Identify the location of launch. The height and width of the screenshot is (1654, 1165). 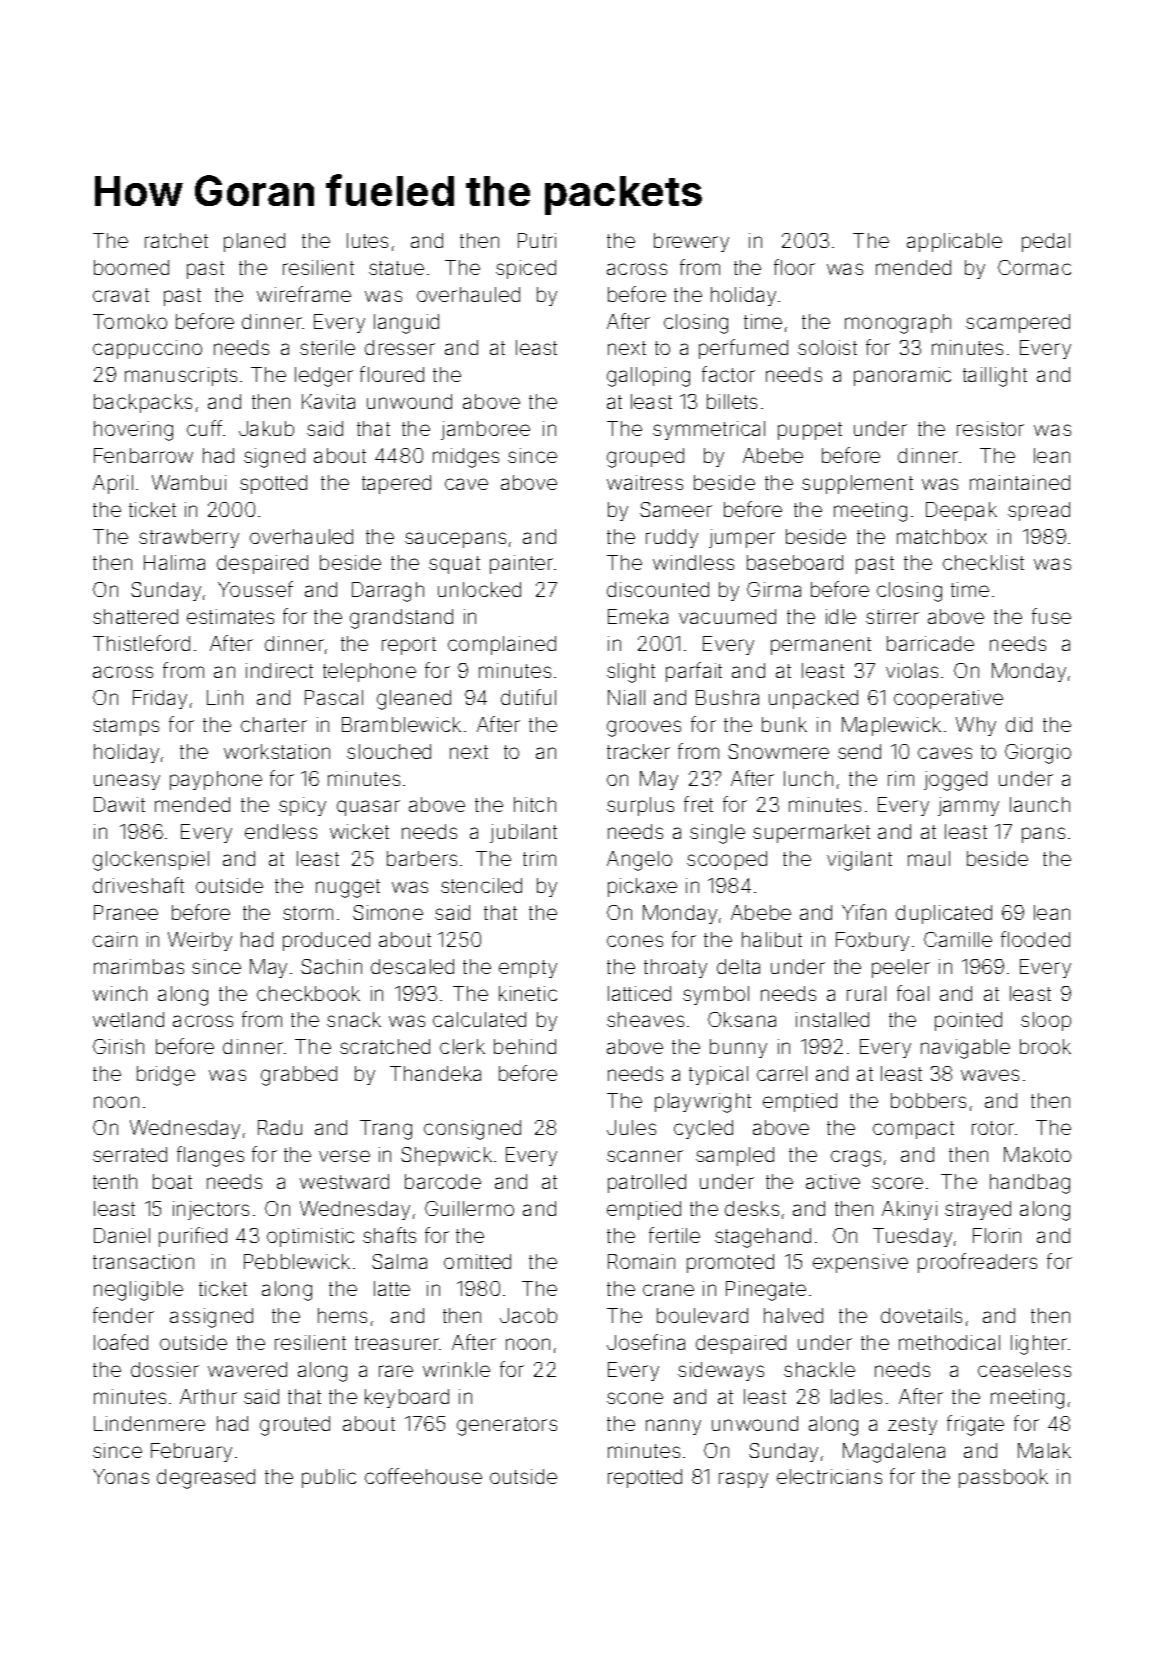
(1040, 804).
